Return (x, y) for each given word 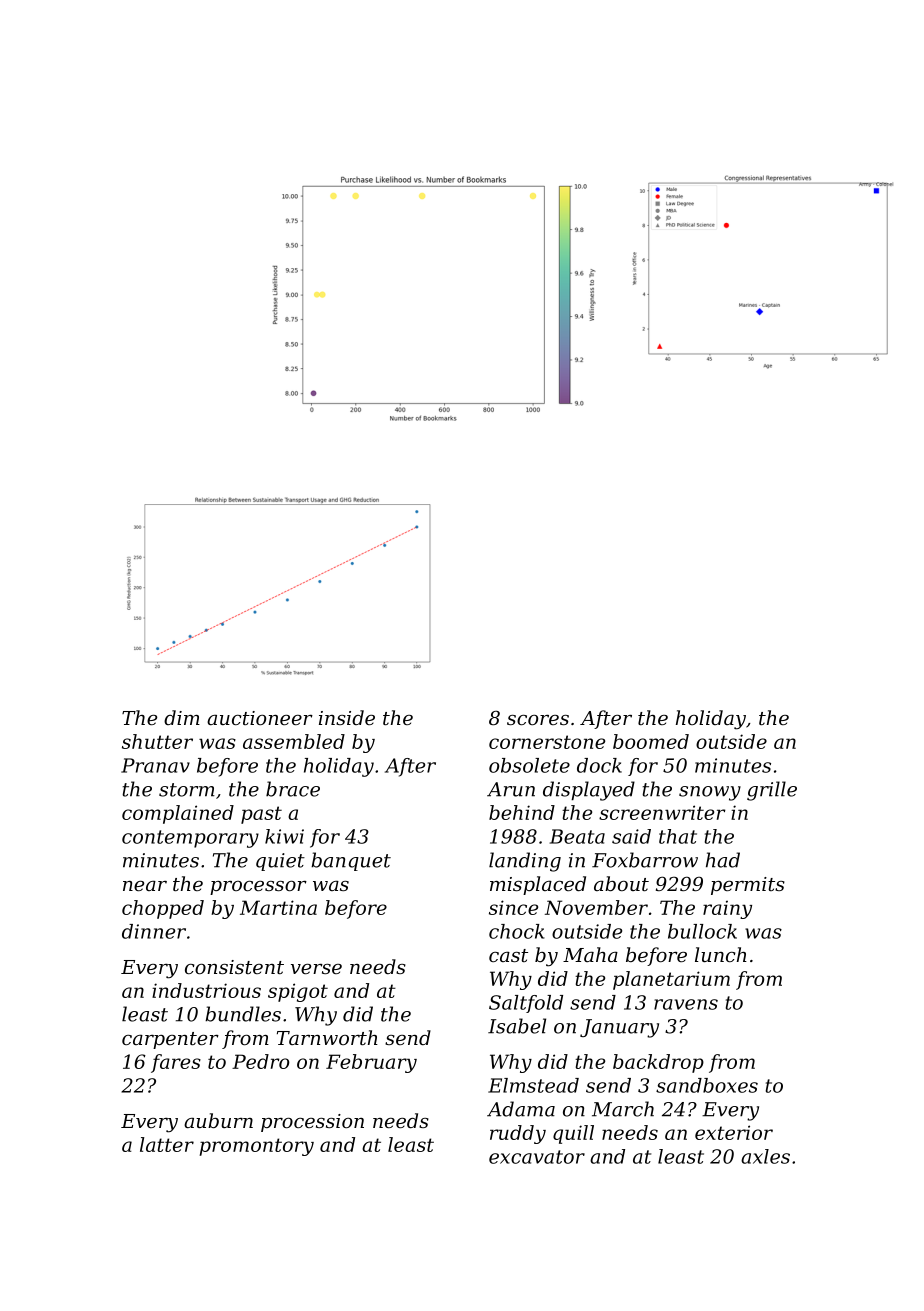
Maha (590, 954)
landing (525, 862)
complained (178, 814)
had (723, 860)
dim (182, 717)
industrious (206, 990)
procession (312, 1123)
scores (538, 720)
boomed (651, 741)
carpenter (170, 1040)
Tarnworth (327, 1037)
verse (316, 969)
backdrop (658, 1063)
